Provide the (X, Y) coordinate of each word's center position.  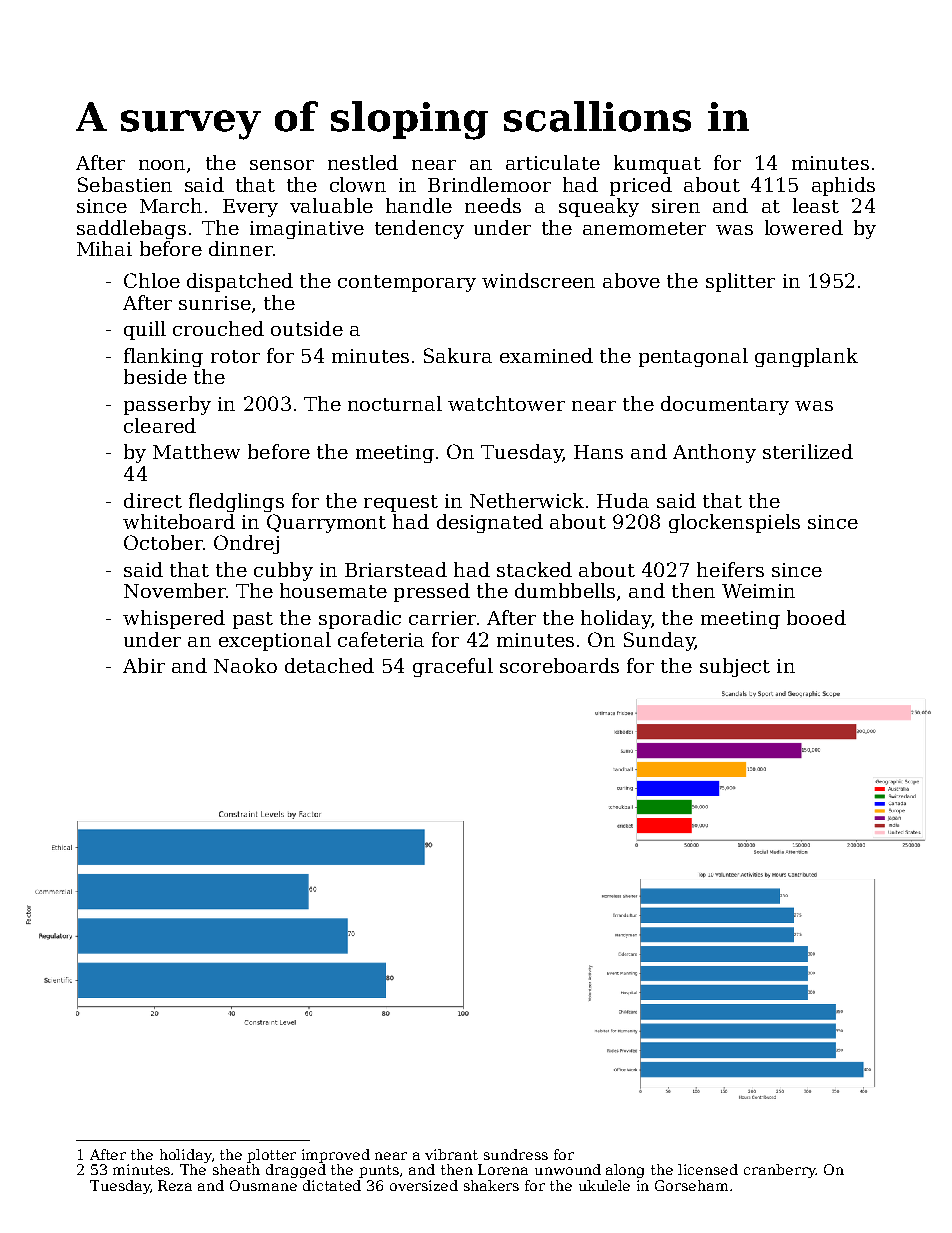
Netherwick (527, 500)
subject (735, 667)
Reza (175, 1185)
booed (816, 617)
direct (153, 500)
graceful (453, 667)
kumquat (657, 164)
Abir (144, 665)
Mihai (104, 248)
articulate (553, 162)
